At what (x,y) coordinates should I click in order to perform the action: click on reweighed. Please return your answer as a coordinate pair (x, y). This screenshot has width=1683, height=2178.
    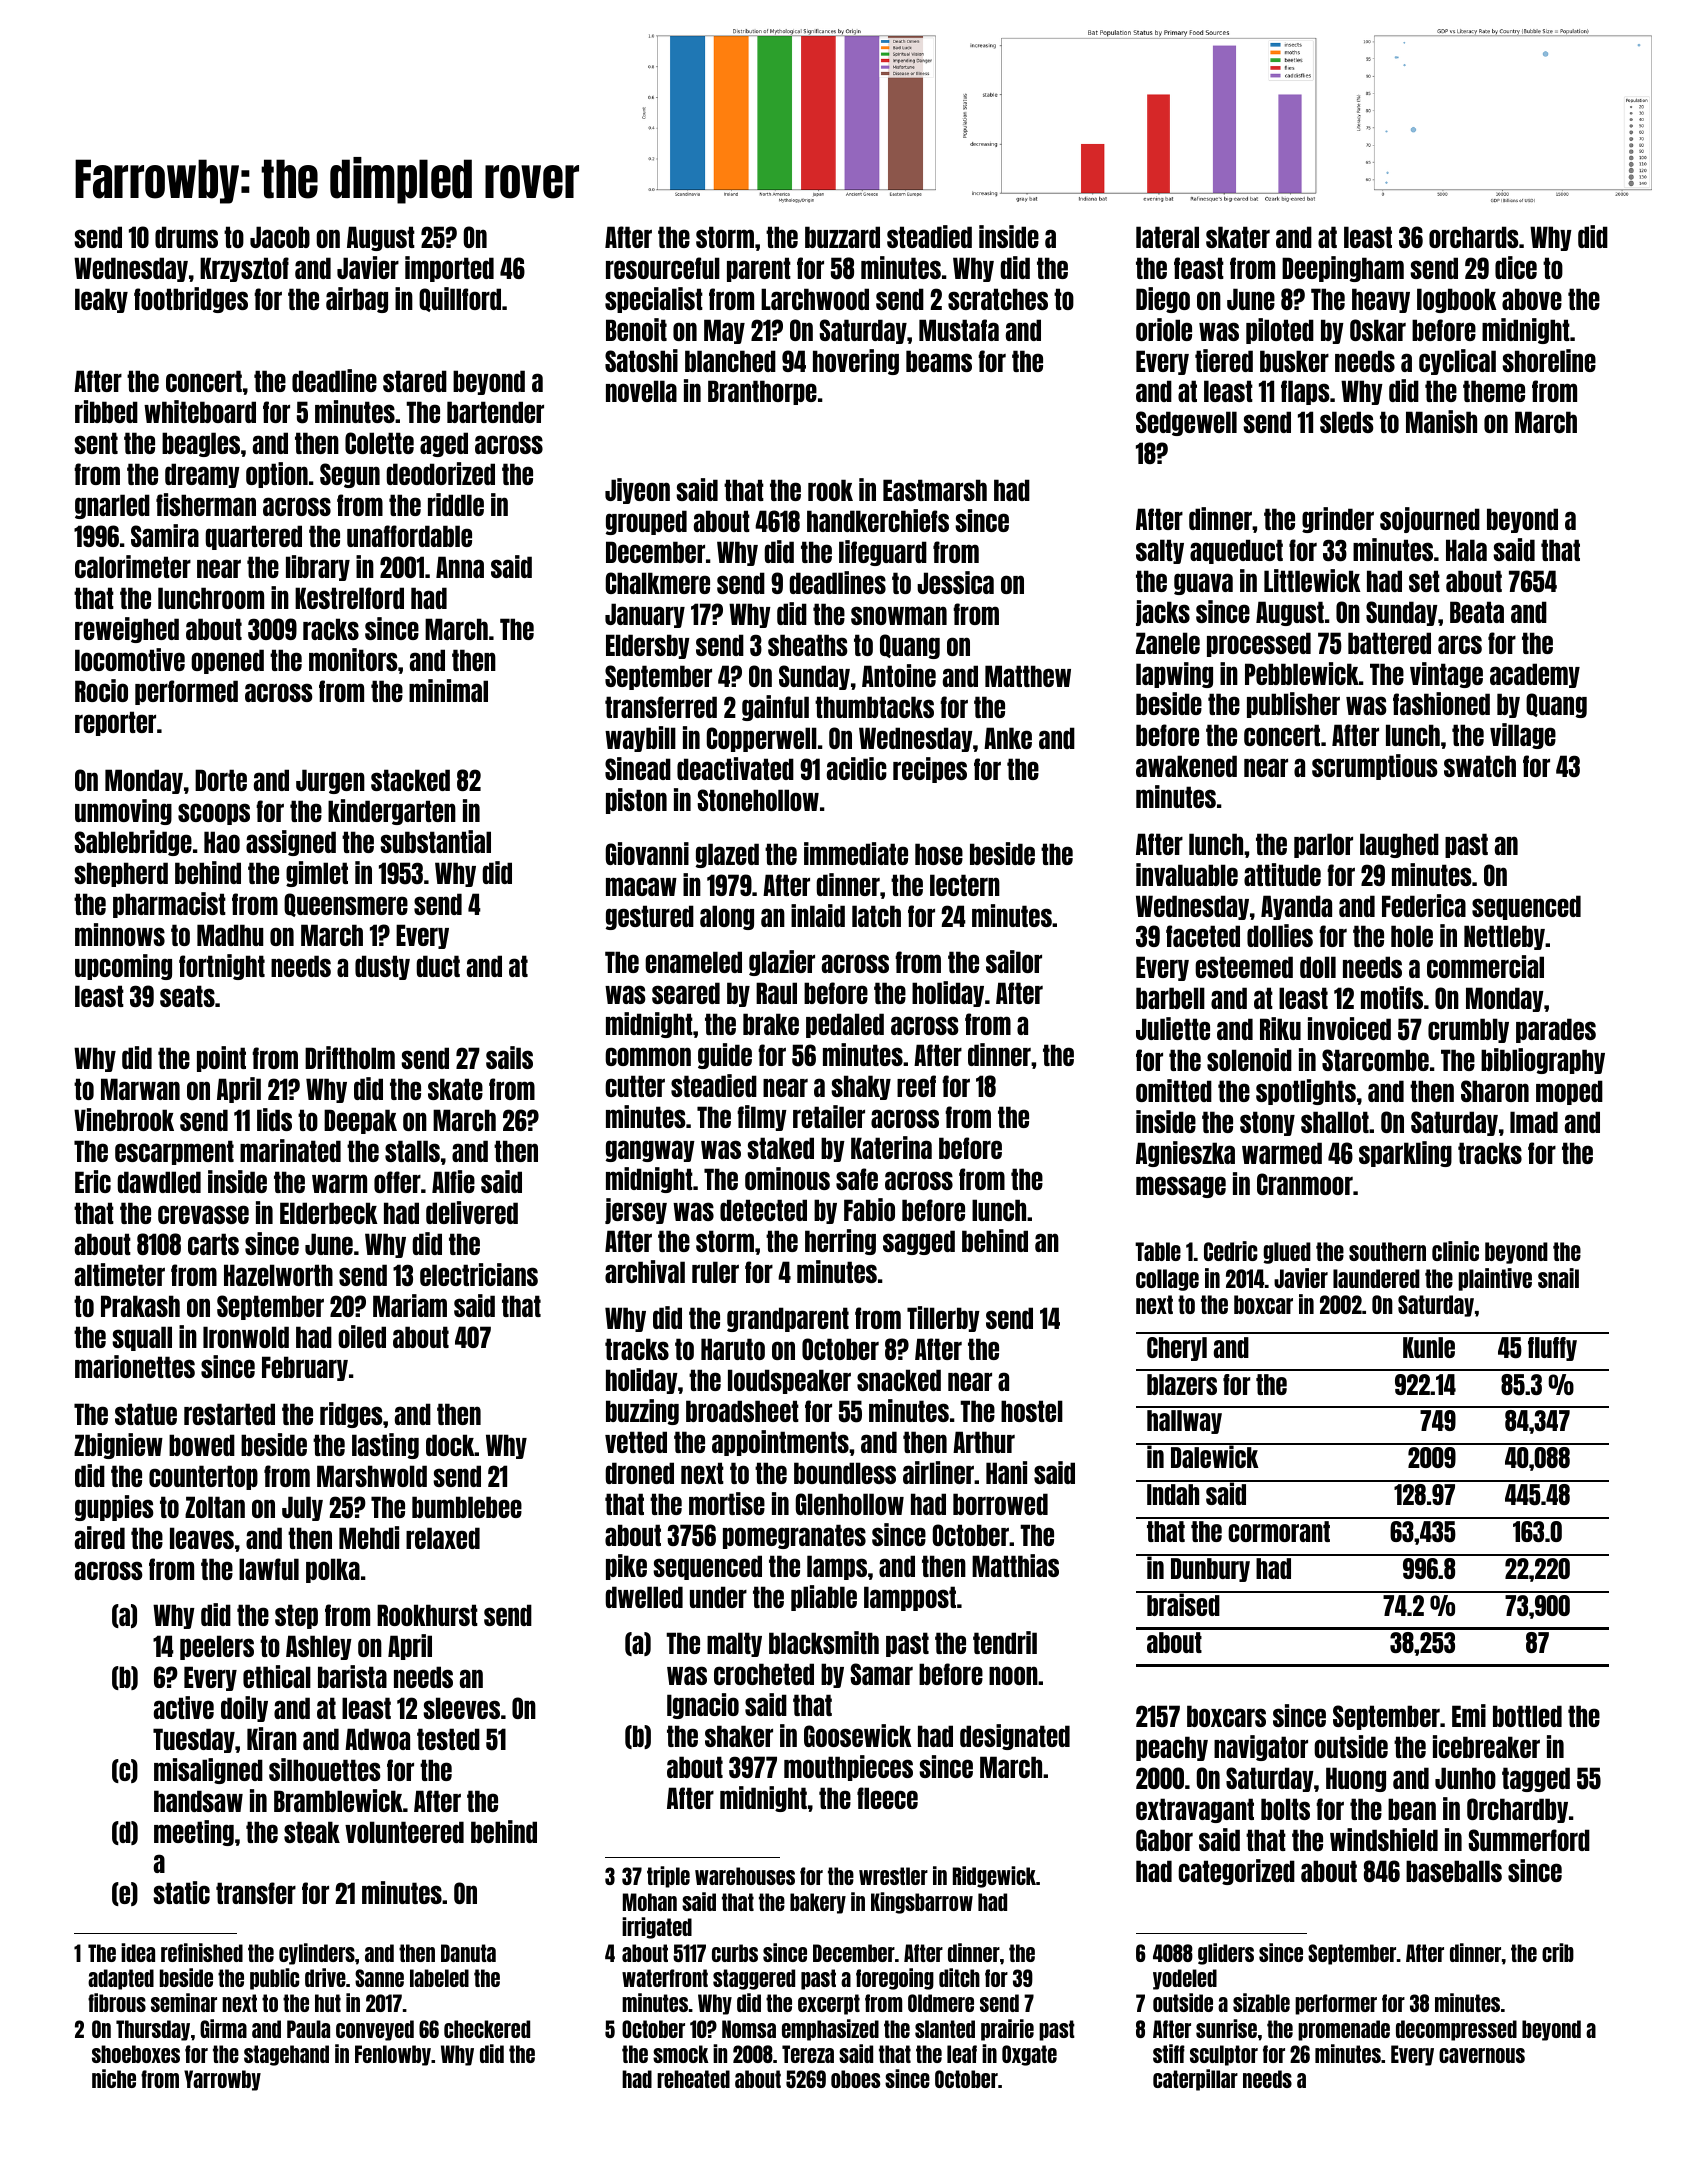
    Looking at the image, I should click on (127, 630).
